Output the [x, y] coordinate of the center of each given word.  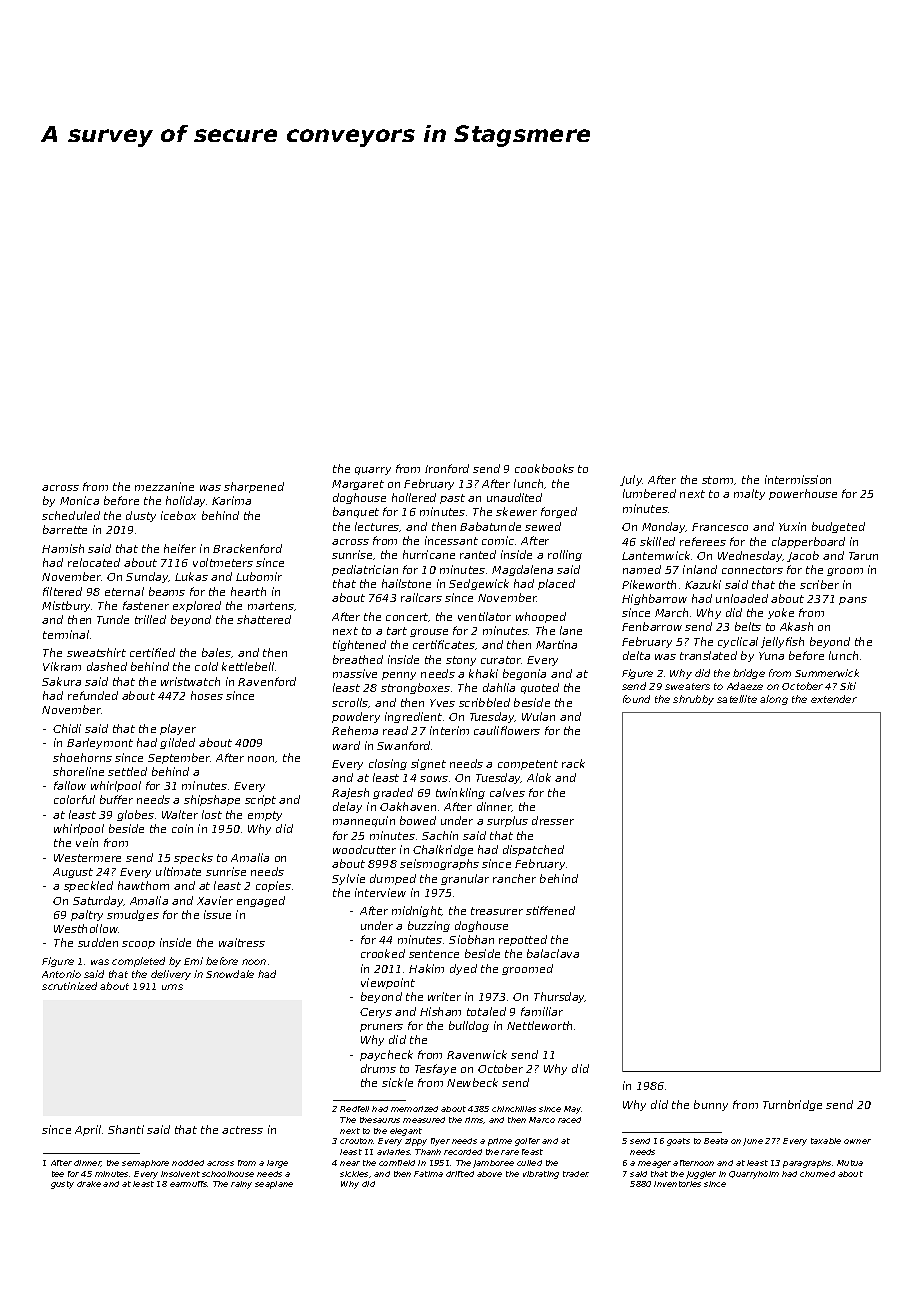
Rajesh [350, 793]
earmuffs [189, 1184]
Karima [231, 500]
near [350, 1163]
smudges [133, 915]
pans [853, 601]
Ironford [447, 468]
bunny [711, 1105]
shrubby [693, 700]
